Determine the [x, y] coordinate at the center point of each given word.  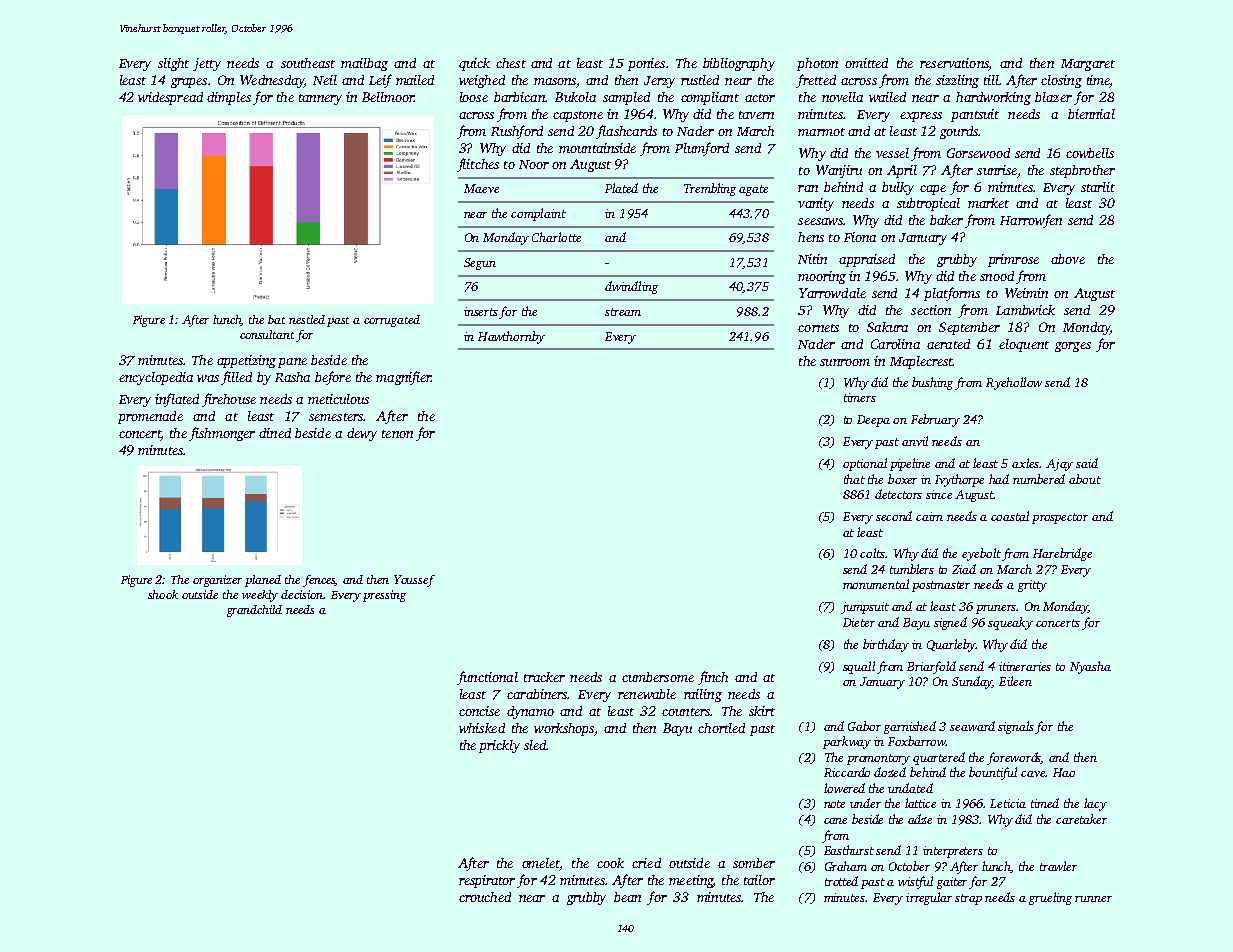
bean [627, 897]
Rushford [517, 132]
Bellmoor [388, 97]
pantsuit [975, 115]
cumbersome [658, 677]
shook [163, 594]
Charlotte [556, 237]
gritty [1032, 586]
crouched [485, 897]
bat [276, 319]
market [988, 203]
